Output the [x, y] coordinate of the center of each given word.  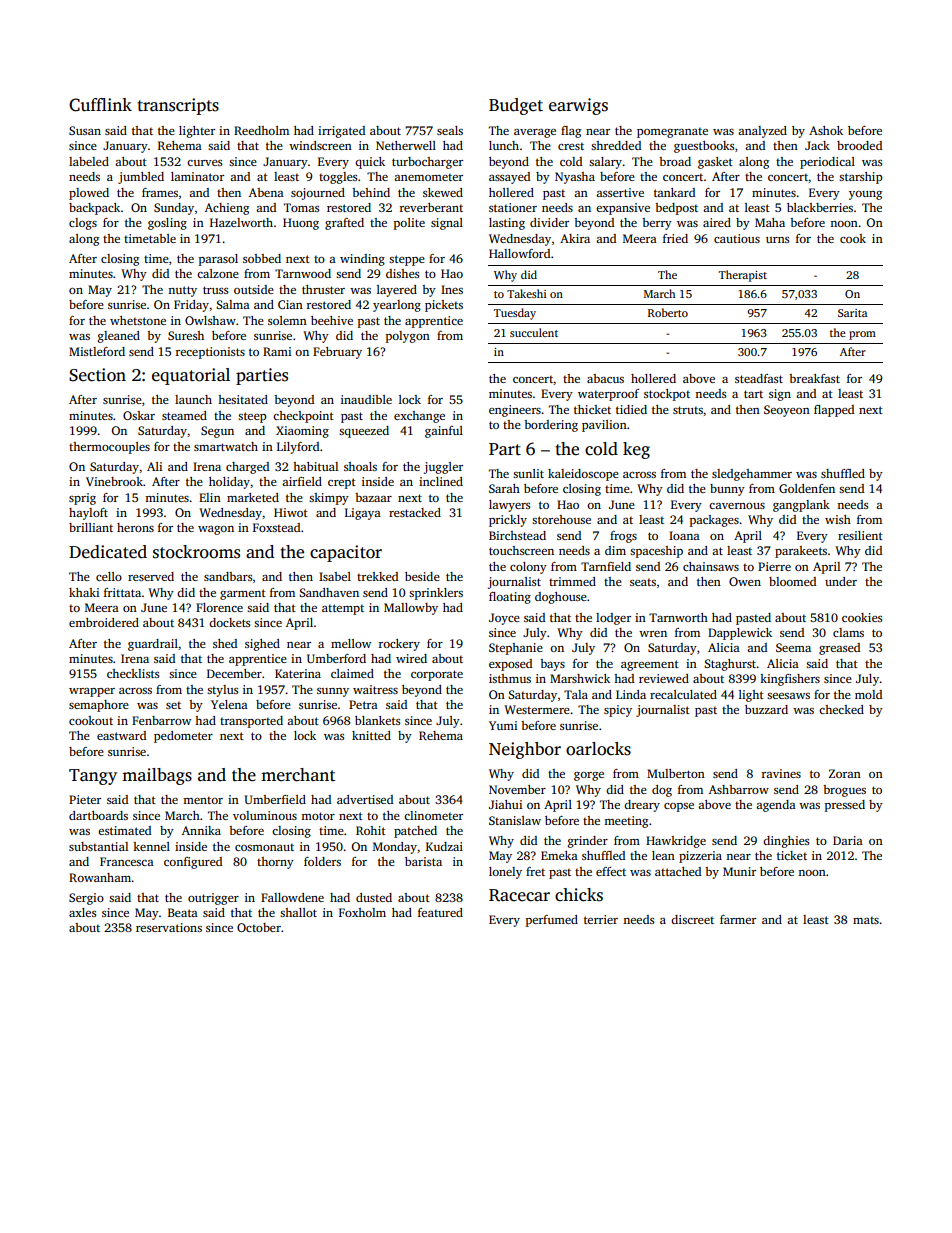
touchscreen [521, 550]
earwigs [578, 106]
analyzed [762, 132]
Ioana [684, 535]
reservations [169, 927]
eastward [121, 735]
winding [362, 260]
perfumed [552, 921]
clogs [83, 224]
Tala [576, 694]
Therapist [743, 276]
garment [243, 594]
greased [839, 649]
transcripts [178, 106]
